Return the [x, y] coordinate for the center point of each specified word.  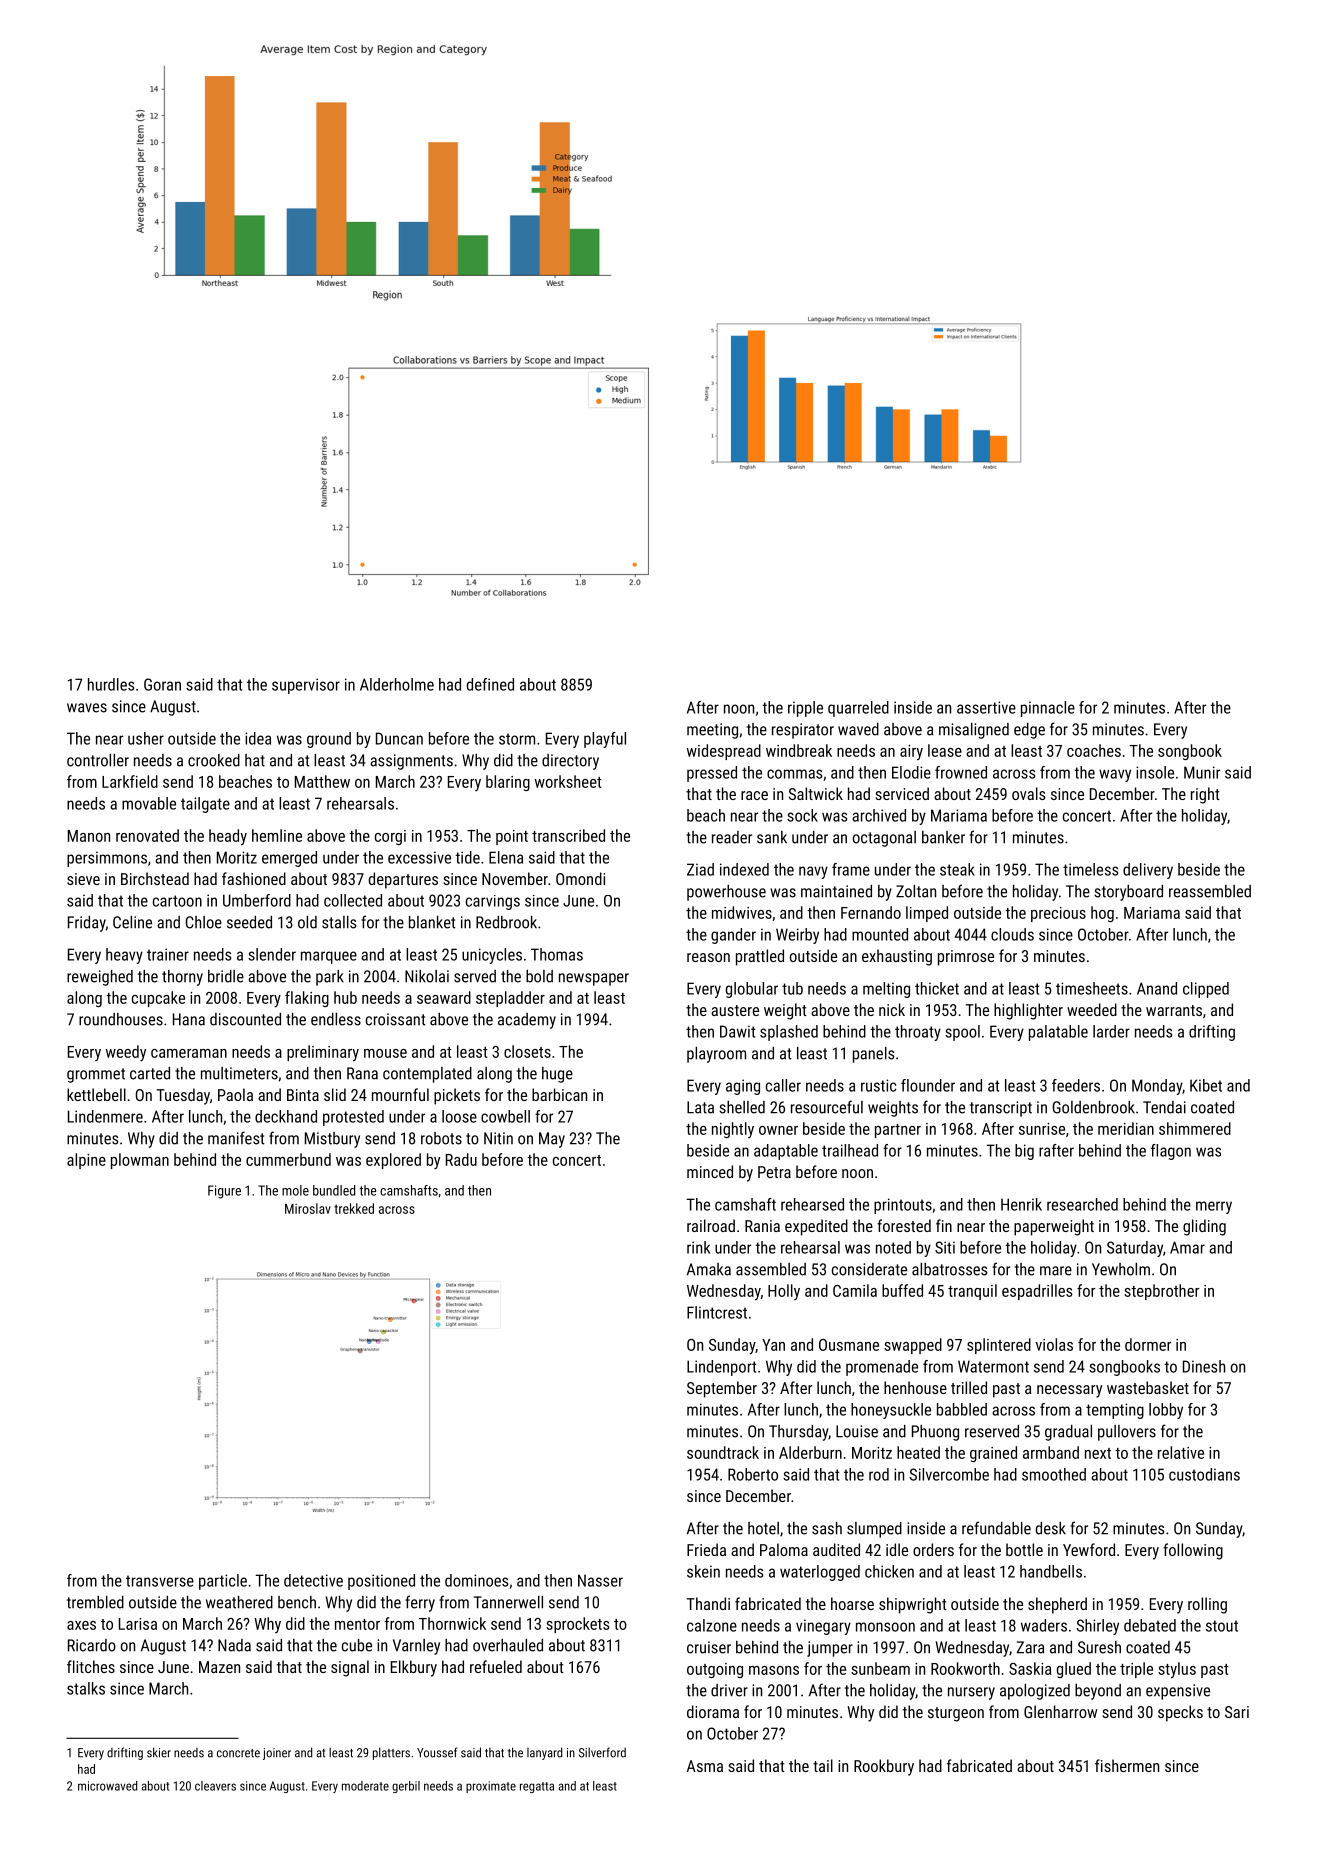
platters [391, 1753]
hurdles [111, 684]
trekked [354, 1208]
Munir [1202, 772]
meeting [712, 731]
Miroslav [308, 1208]
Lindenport [721, 1368]
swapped [913, 1346]
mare [1056, 1271]
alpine [86, 1161]
